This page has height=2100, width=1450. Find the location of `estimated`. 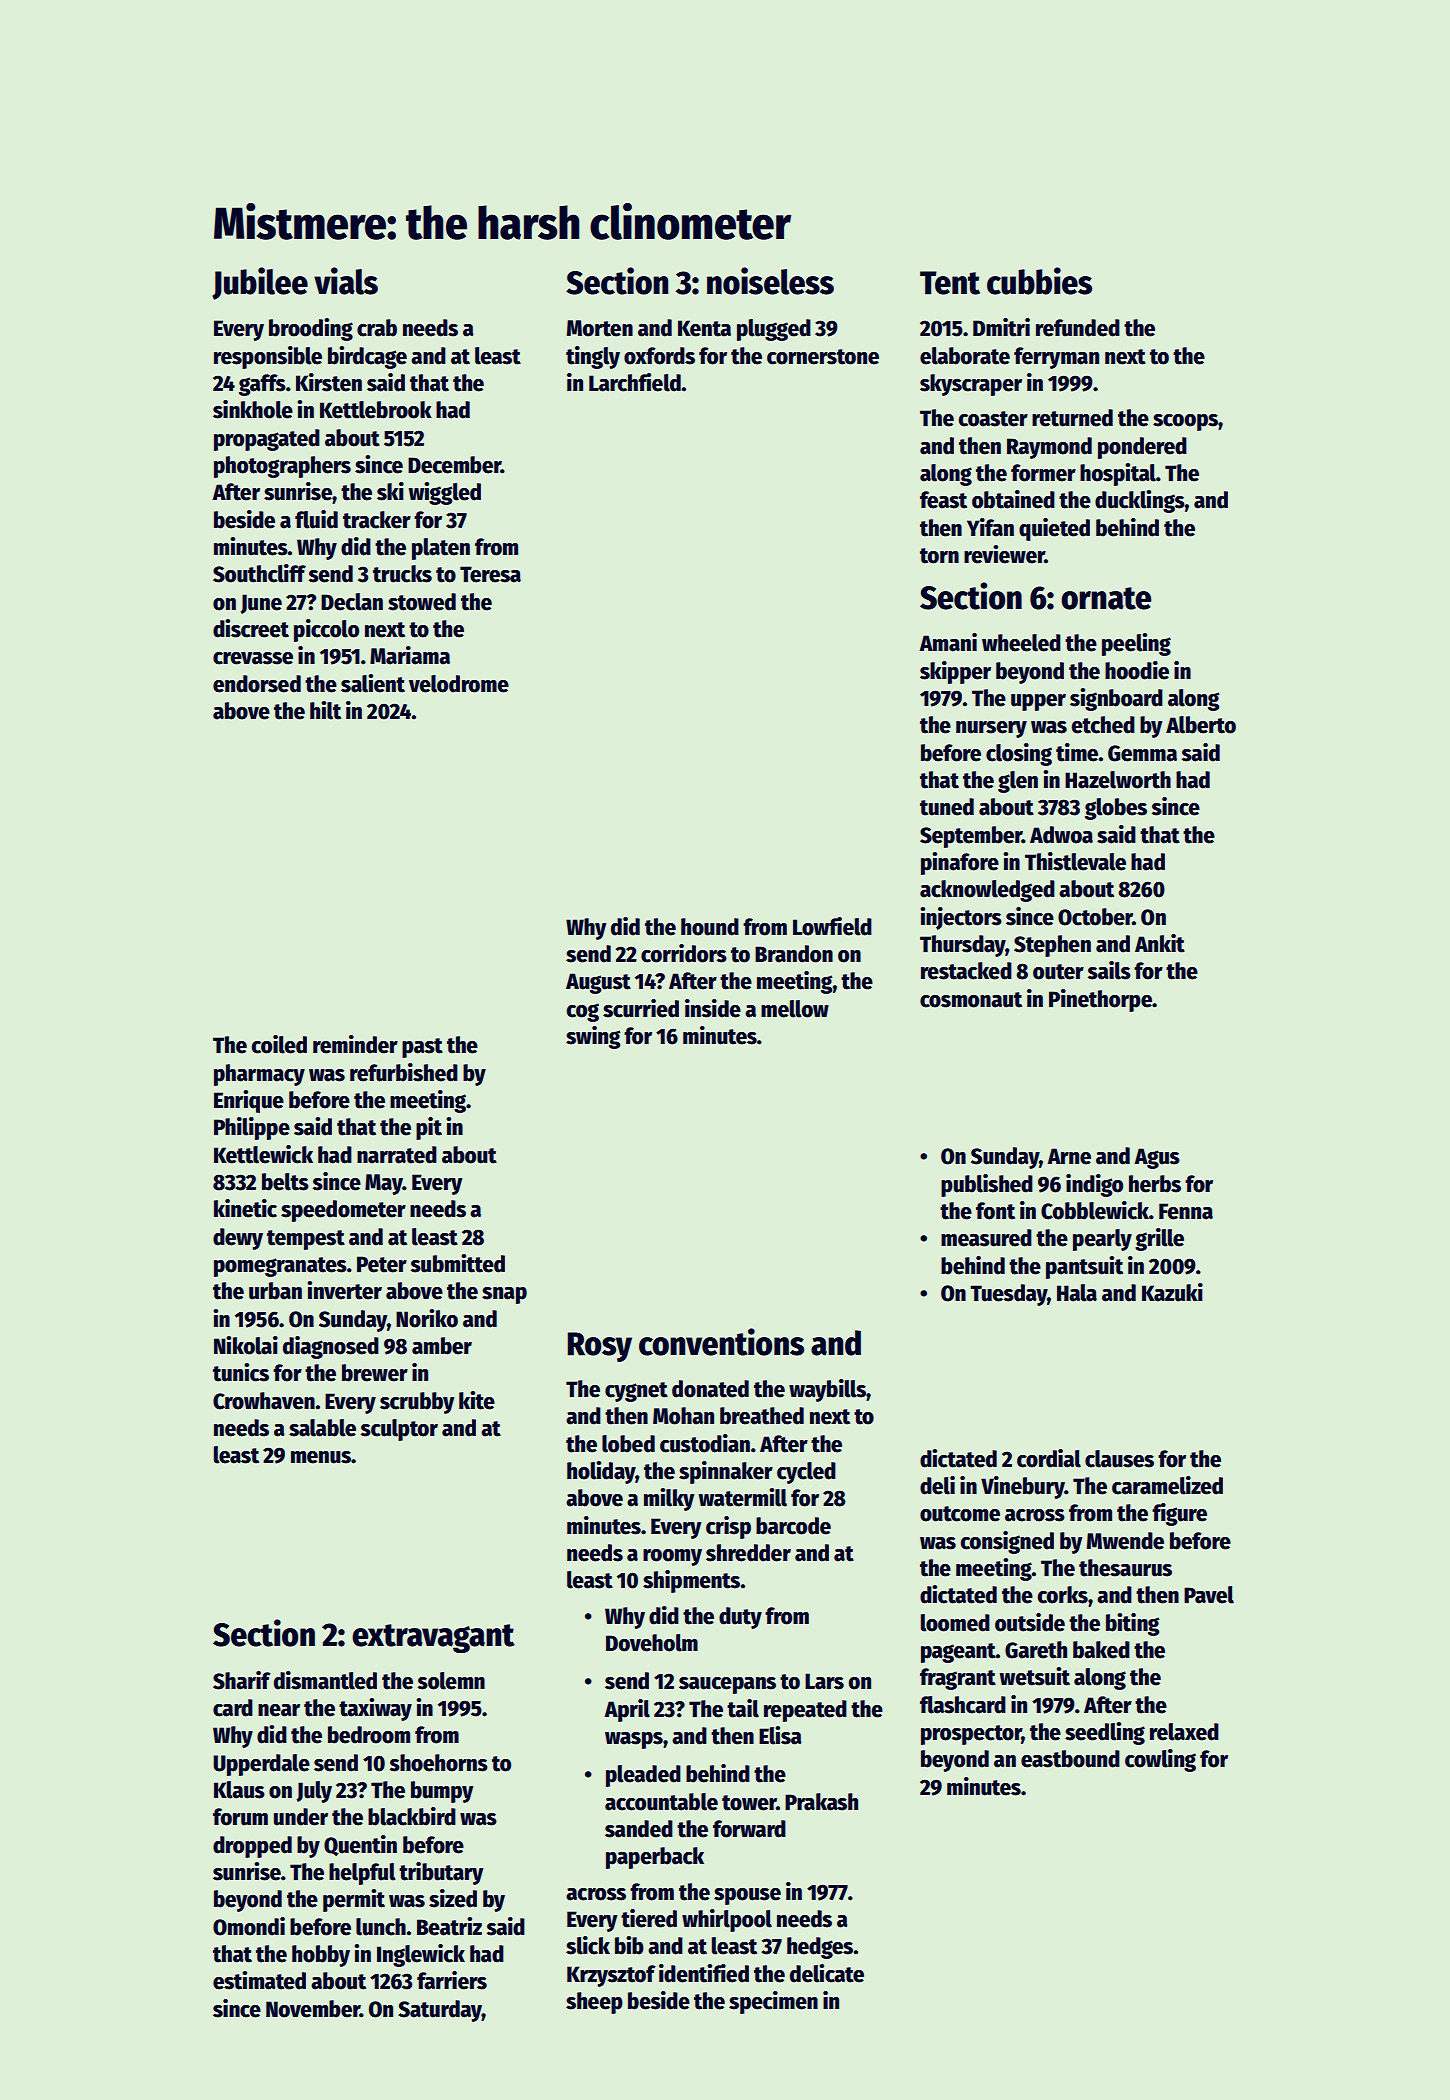

estimated is located at coordinates (259, 1980).
